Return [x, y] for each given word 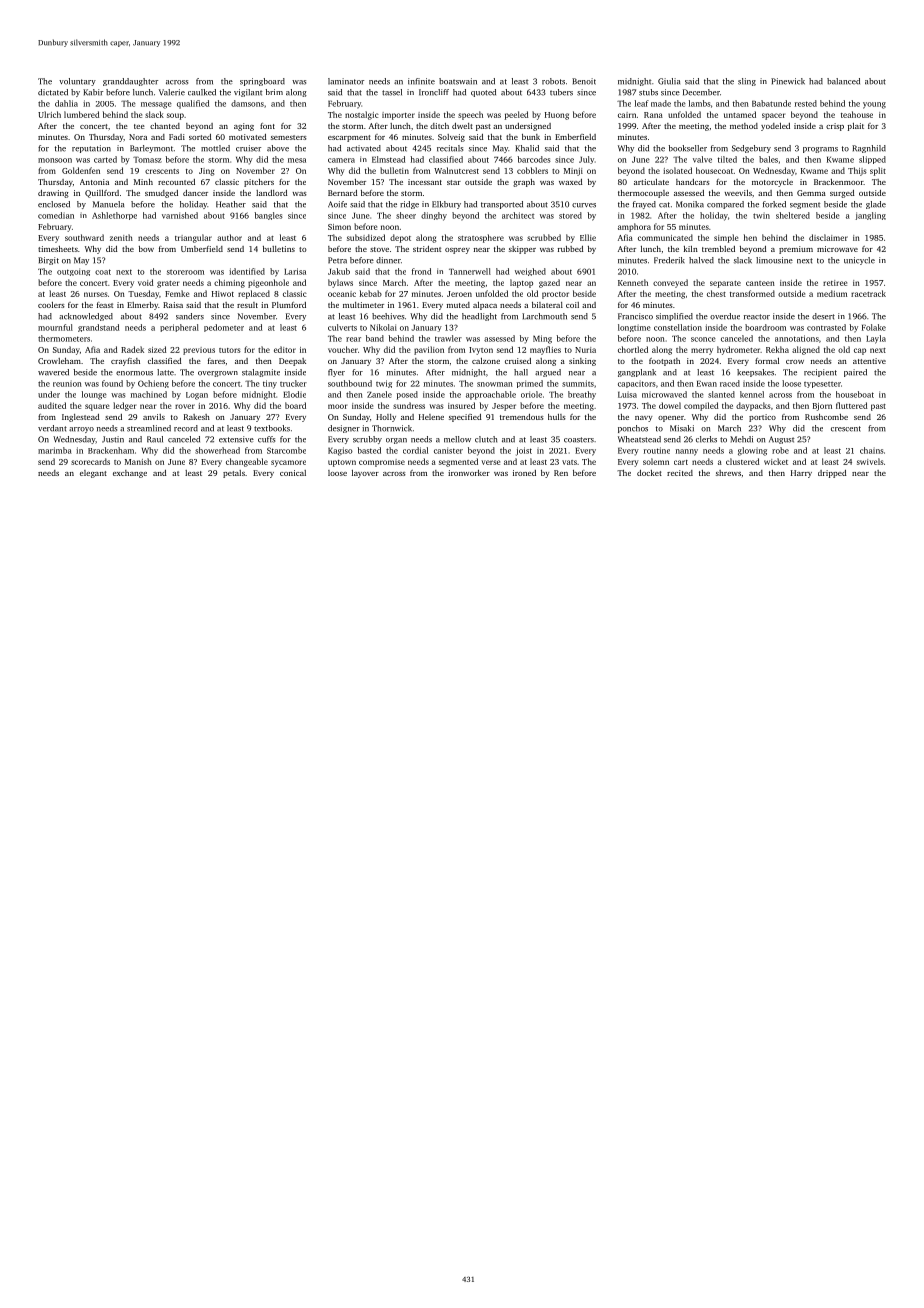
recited [680, 473]
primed [530, 384]
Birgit [48, 261]
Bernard [343, 193]
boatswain [458, 81]
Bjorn [822, 407]
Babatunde [771, 103]
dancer [195, 193]
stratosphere [481, 238]
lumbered [81, 114]
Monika [690, 204]
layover [365, 474]
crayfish [125, 362]
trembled [718, 249]
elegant [93, 474]
